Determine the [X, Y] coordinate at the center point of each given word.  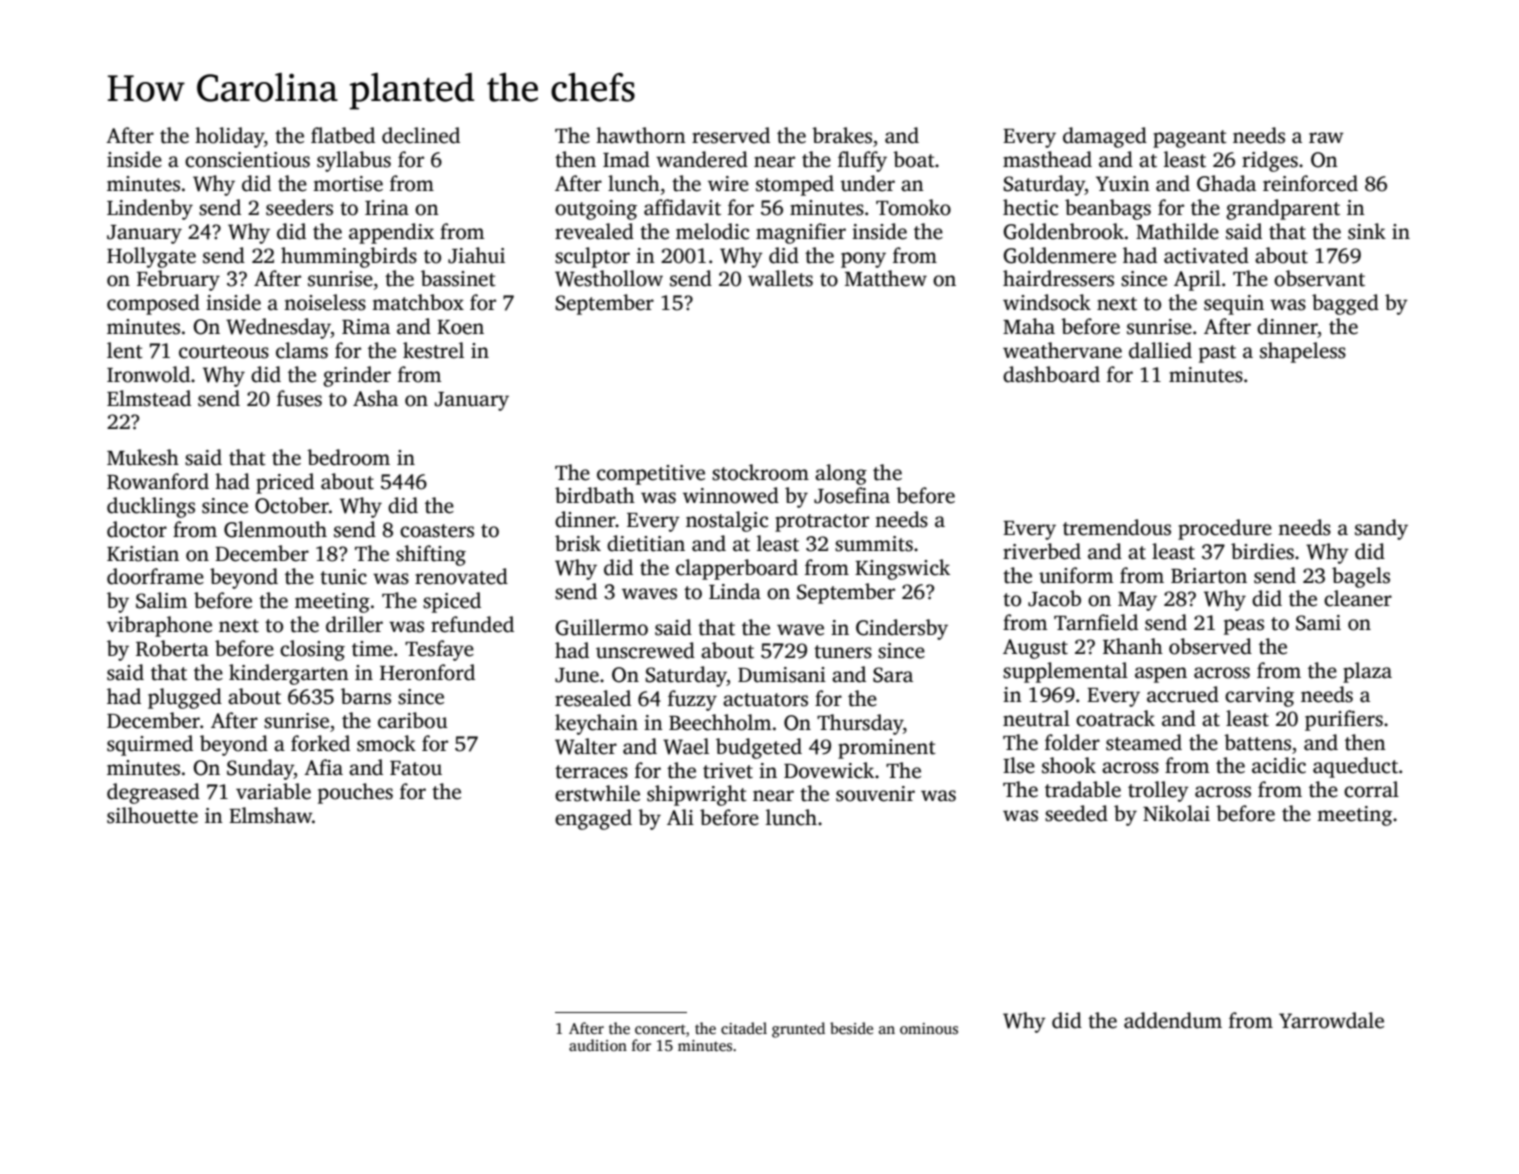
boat [914, 159]
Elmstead [149, 398]
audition [598, 1045]
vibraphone [159, 626]
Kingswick [902, 569]
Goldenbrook [1063, 231]
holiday [229, 137]
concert [660, 1029]
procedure [1225, 529]
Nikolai [1176, 813]
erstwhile [597, 793]
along [841, 474]
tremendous [1117, 527]
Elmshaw [270, 815]
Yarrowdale [1331, 1020]
